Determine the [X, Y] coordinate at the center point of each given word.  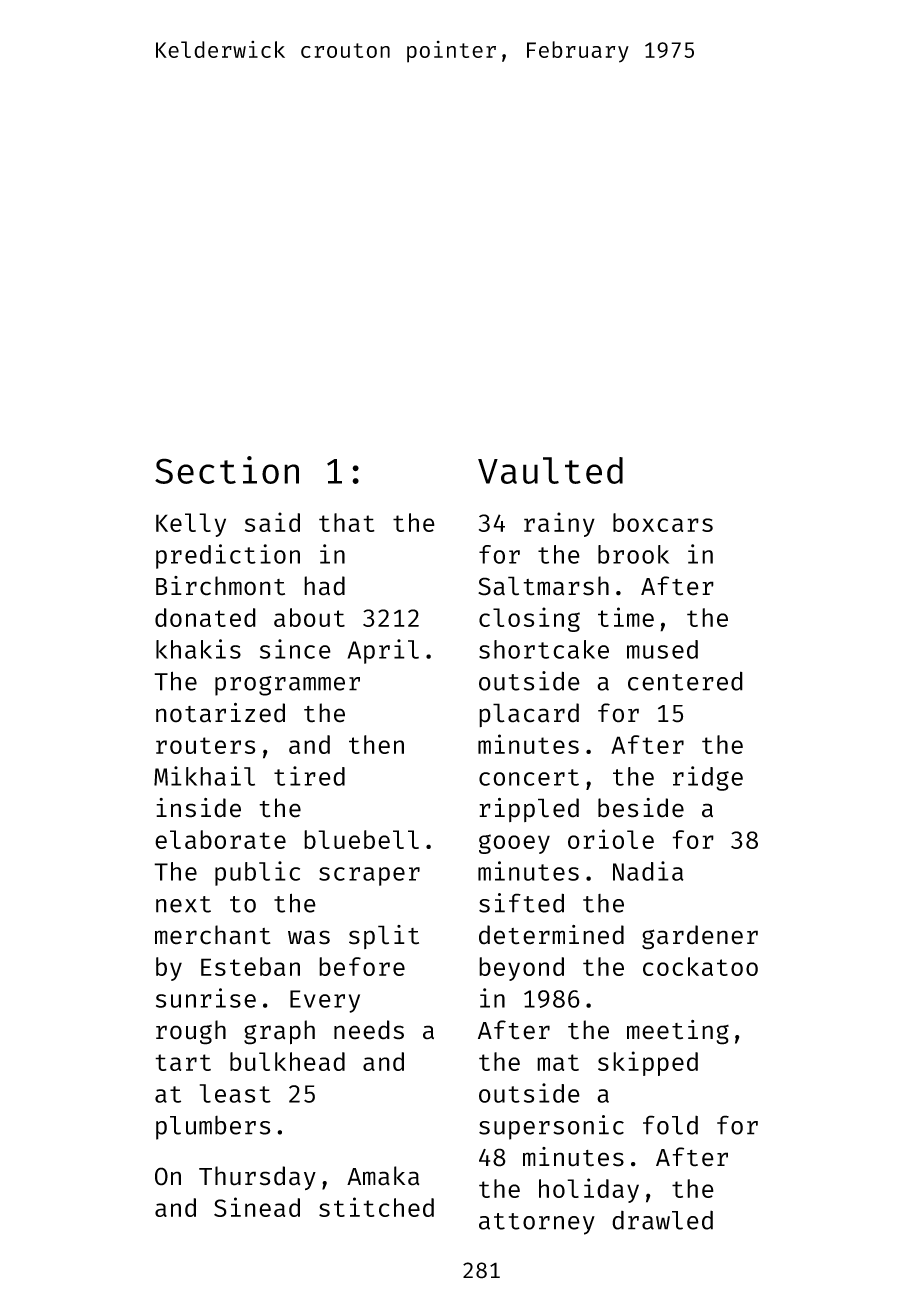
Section [227, 470]
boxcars [663, 522]
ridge [708, 778]
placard [529, 715]
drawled [662, 1220]
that [347, 522]
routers [205, 745]
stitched [376, 1207]
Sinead [257, 1207]
